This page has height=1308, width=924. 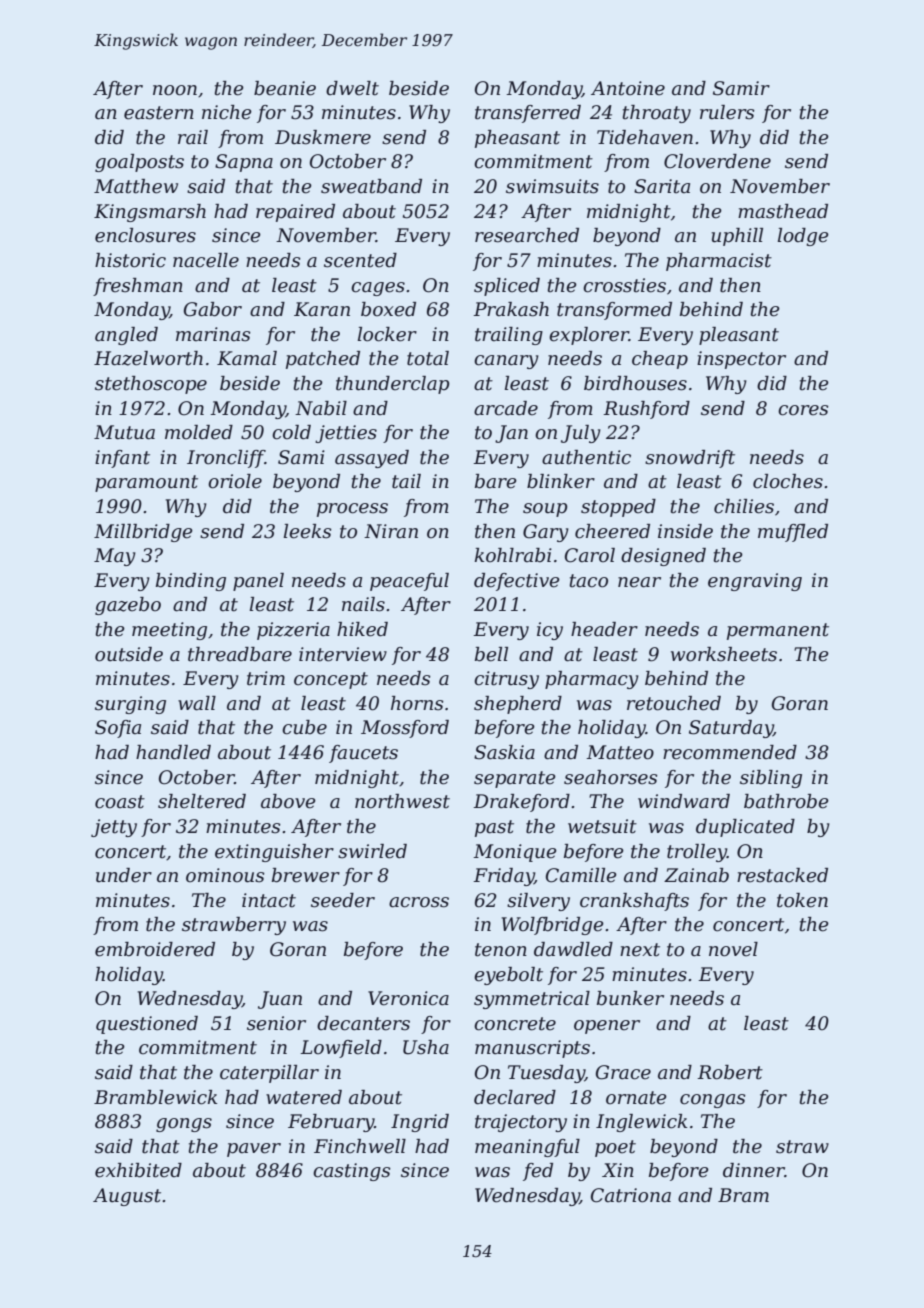 I want to click on token, so click(x=802, y=900).
